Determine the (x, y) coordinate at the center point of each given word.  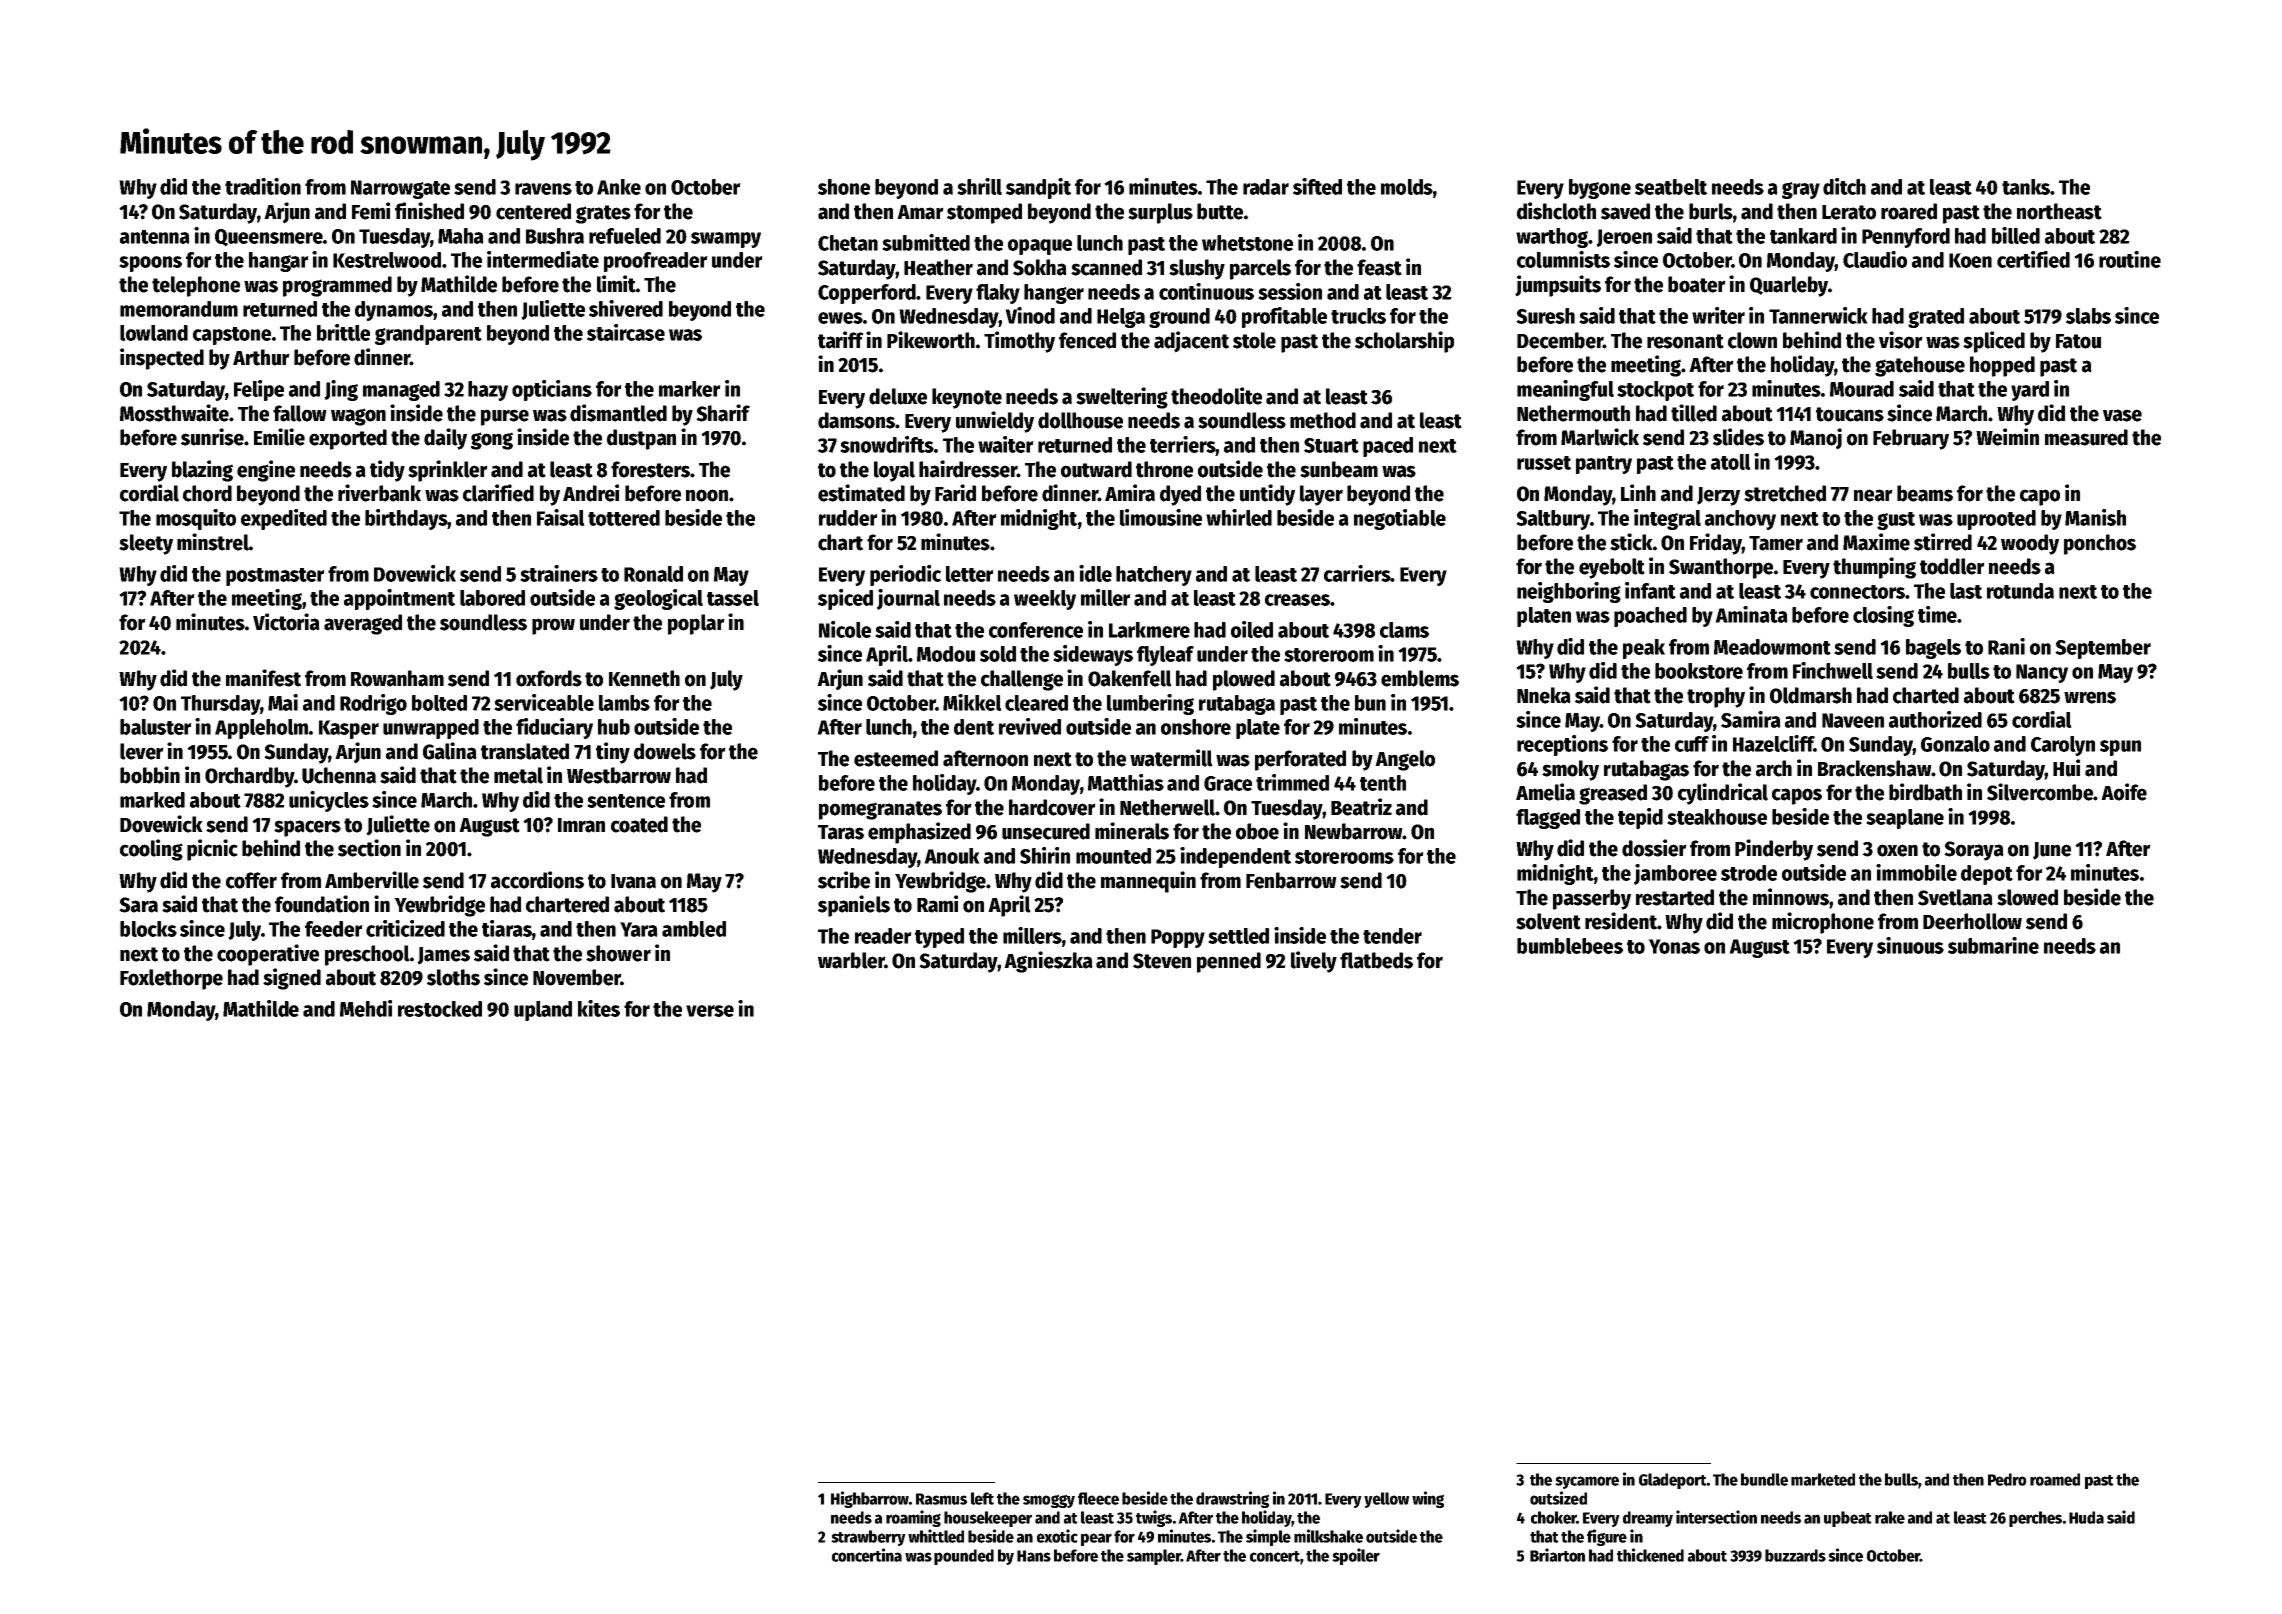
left (982, 1498)
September (2103, 649)
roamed (2055, 1479)
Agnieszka (1048, 962)
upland (543, 1011)
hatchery (1154, 576)
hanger (1054, 294)
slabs (2088, 316)
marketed (1823, 1479)
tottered (624, 518)
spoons (150, 264)
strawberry (868, 1538)
